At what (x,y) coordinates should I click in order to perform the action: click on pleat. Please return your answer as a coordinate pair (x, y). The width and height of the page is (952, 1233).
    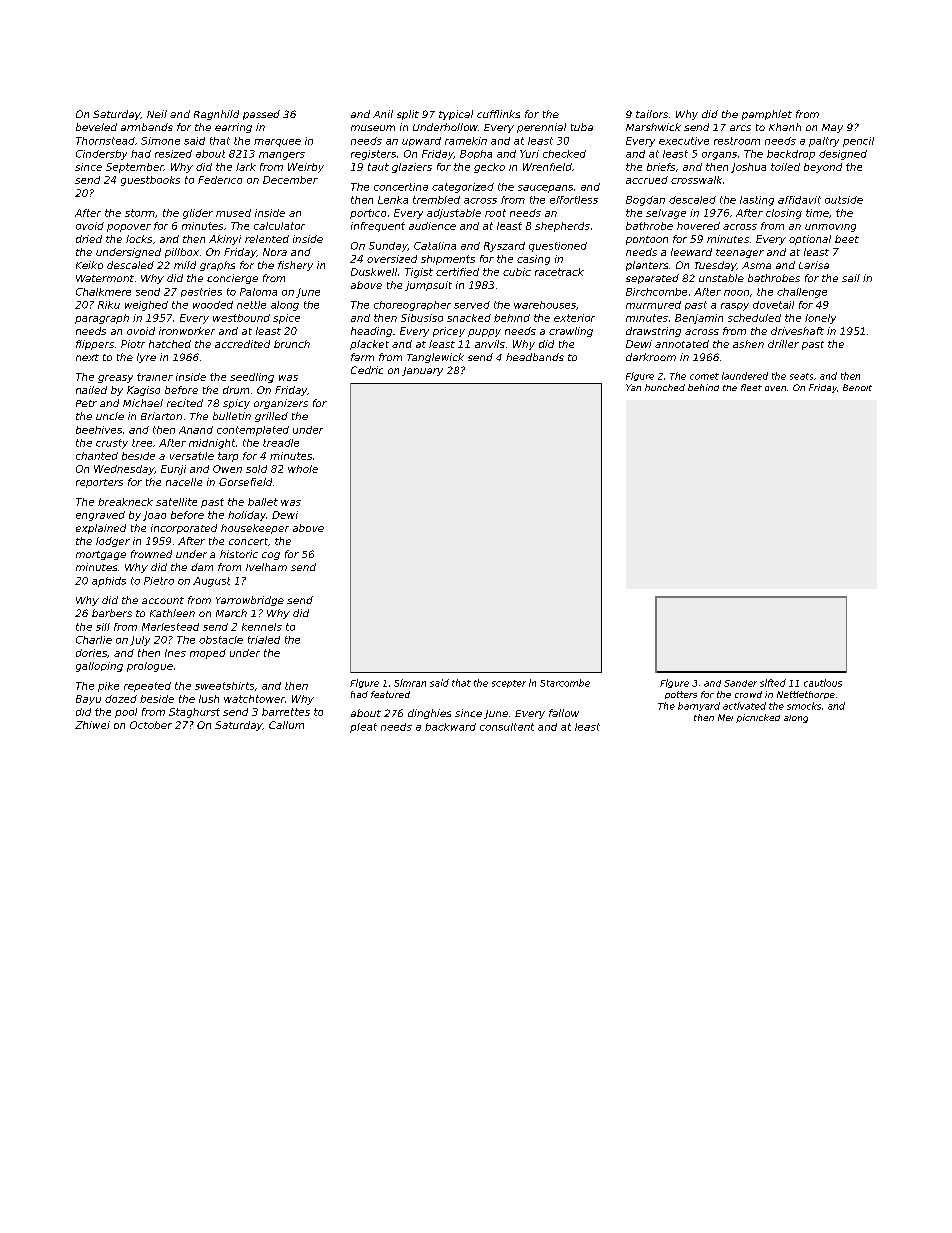
    Looking at the image, I should click on (363, 728).
